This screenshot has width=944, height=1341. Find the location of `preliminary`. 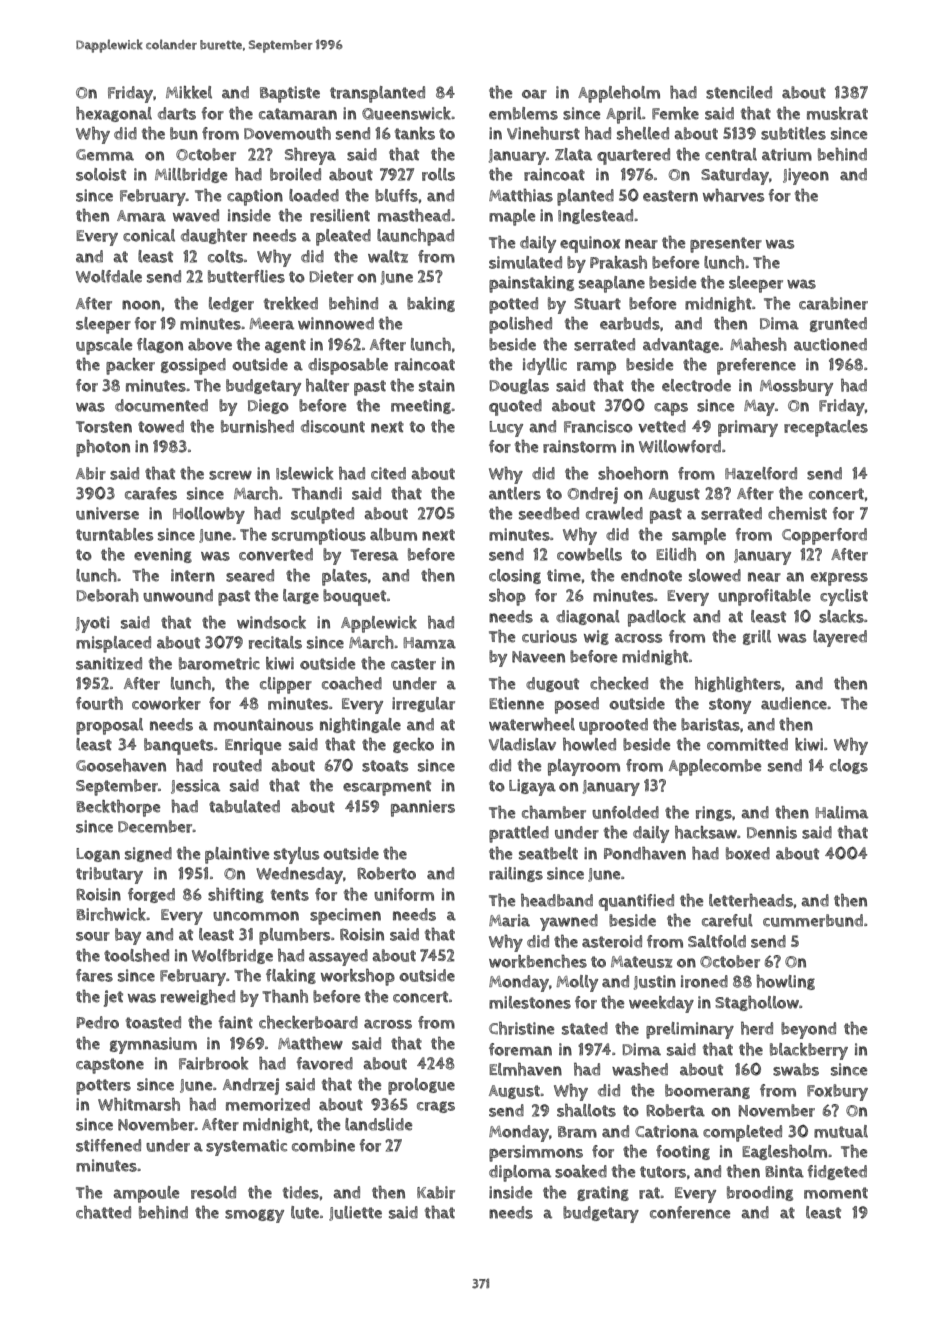

preliminary is located at coordinates (690, 1030).
